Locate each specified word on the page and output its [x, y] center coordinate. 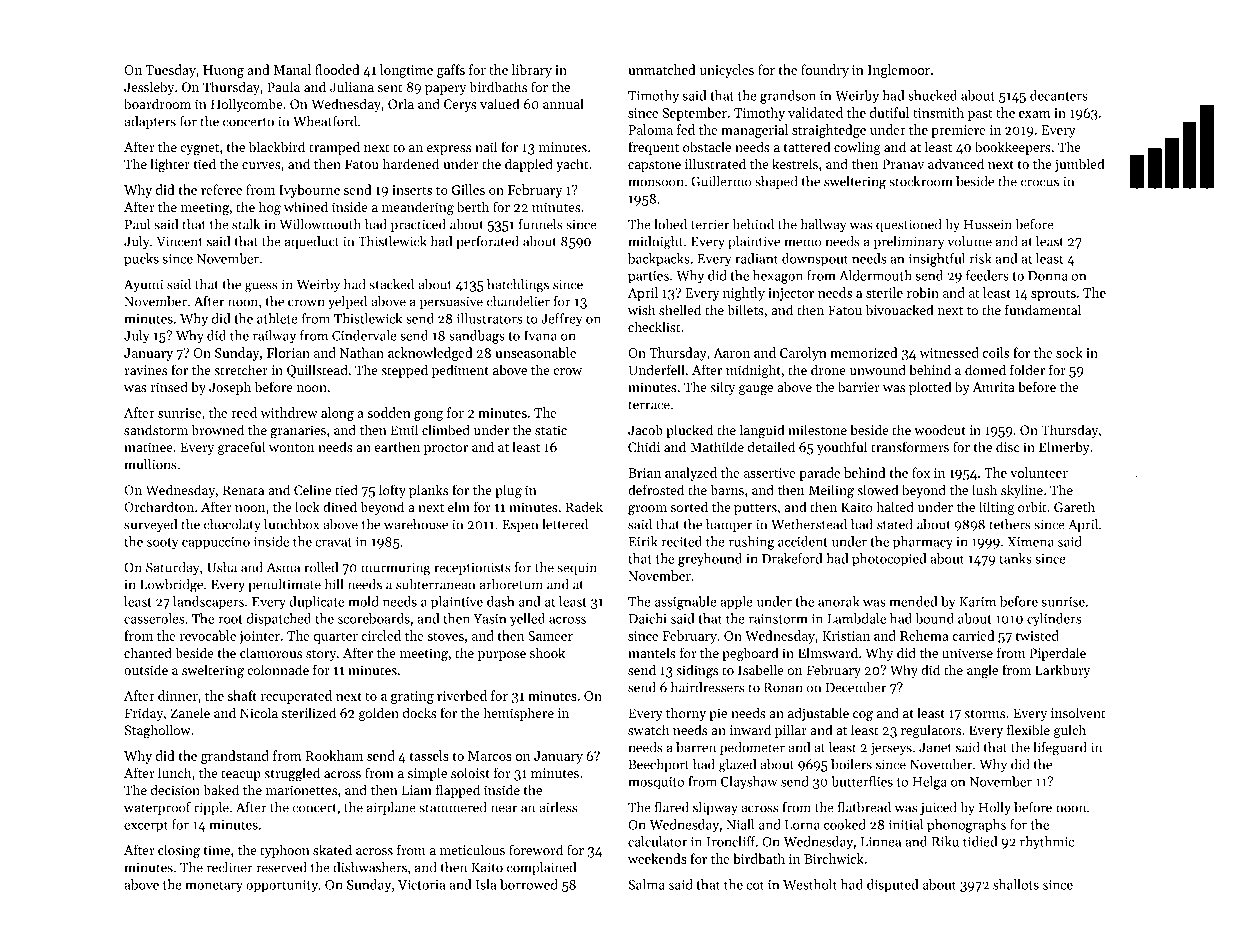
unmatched [662, 69]
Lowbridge [171, 586]
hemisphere [519, 714]
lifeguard [1060, 749]
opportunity [282, 886]
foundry [825, 71]
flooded [337, 69]
